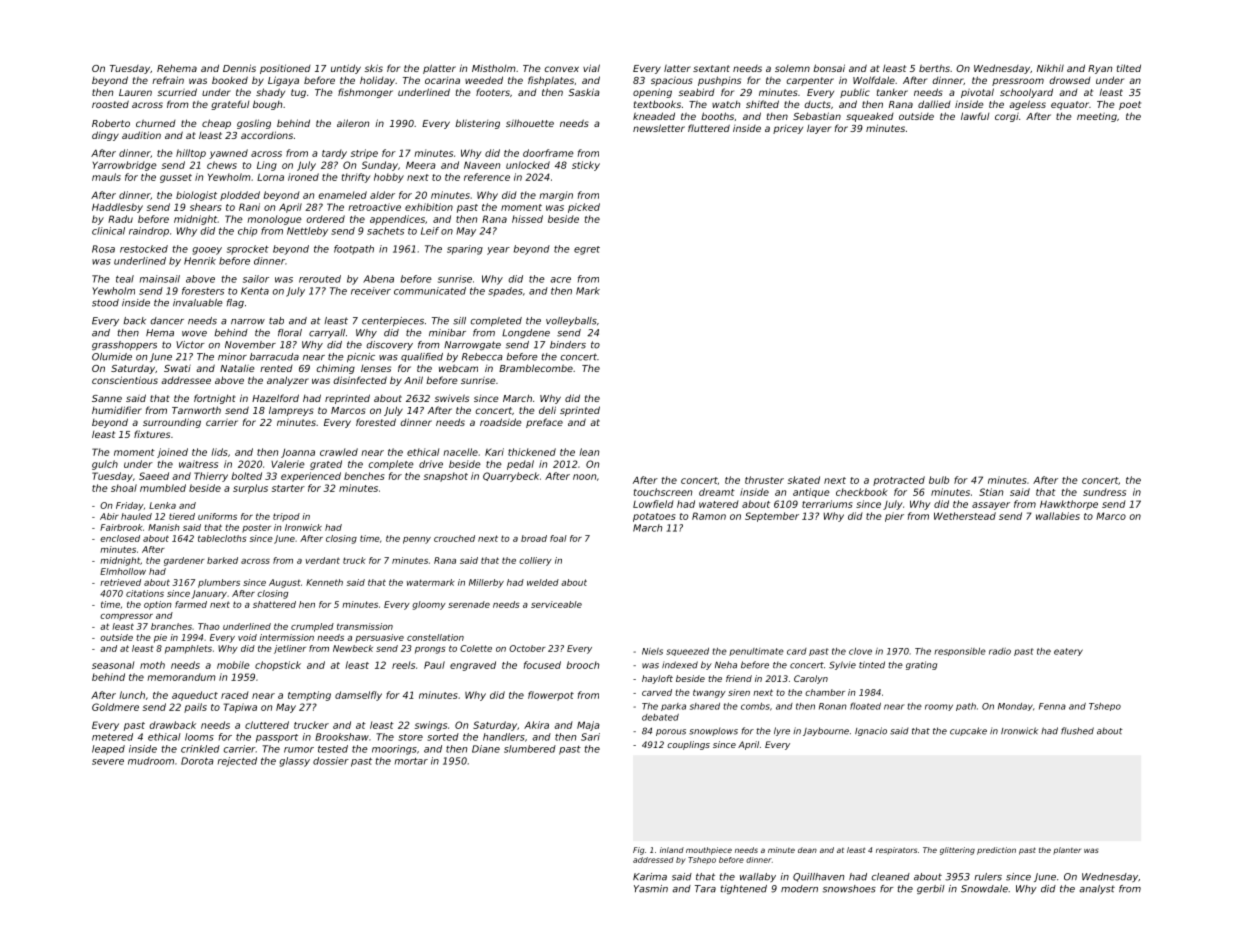 The image size is (1233, 952). What do you see at coordinates (556, 604) in the page?
I see `serviceable` at bounding box center [556, 604].
